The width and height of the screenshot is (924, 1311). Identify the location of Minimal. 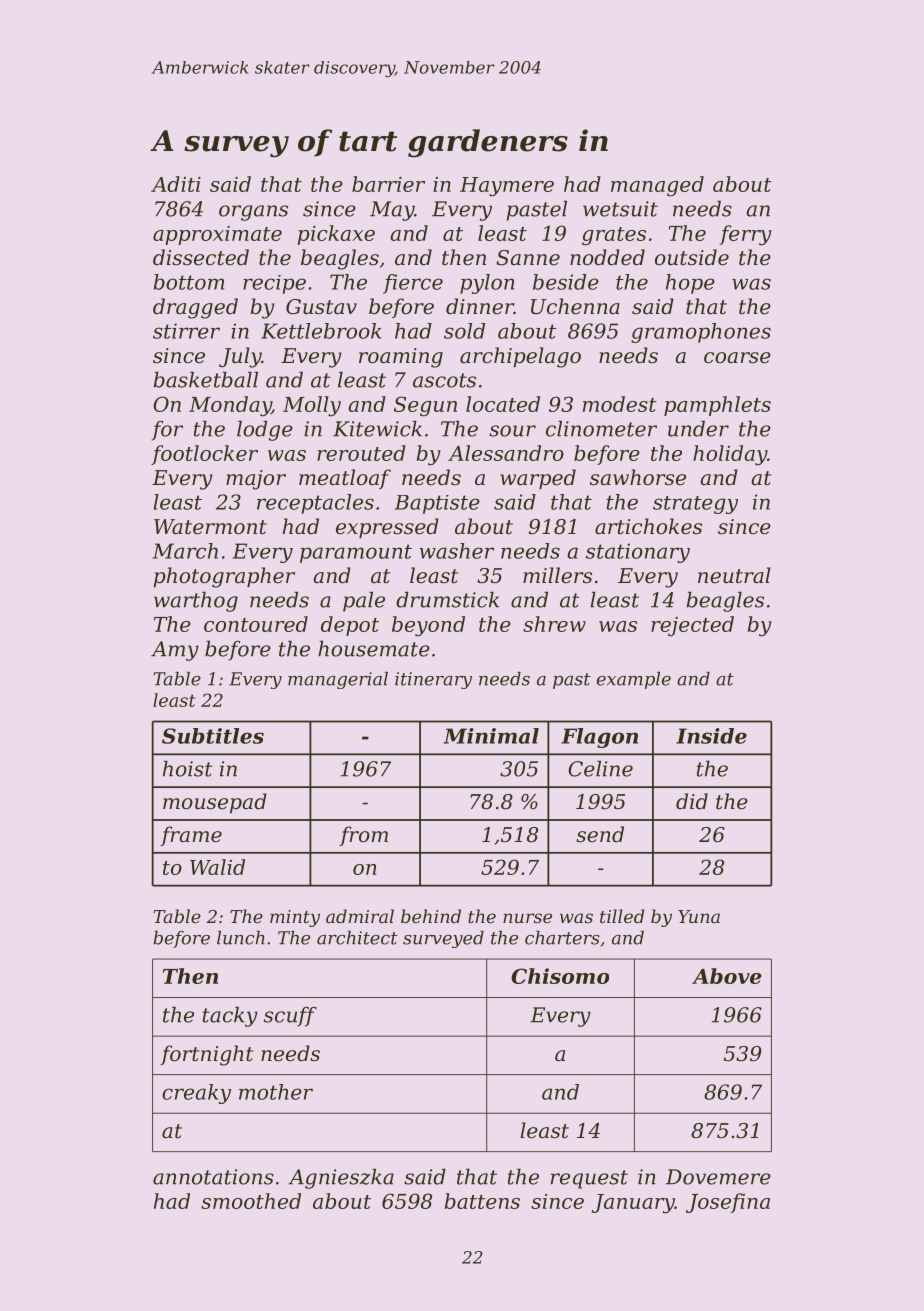
(491, 736).
